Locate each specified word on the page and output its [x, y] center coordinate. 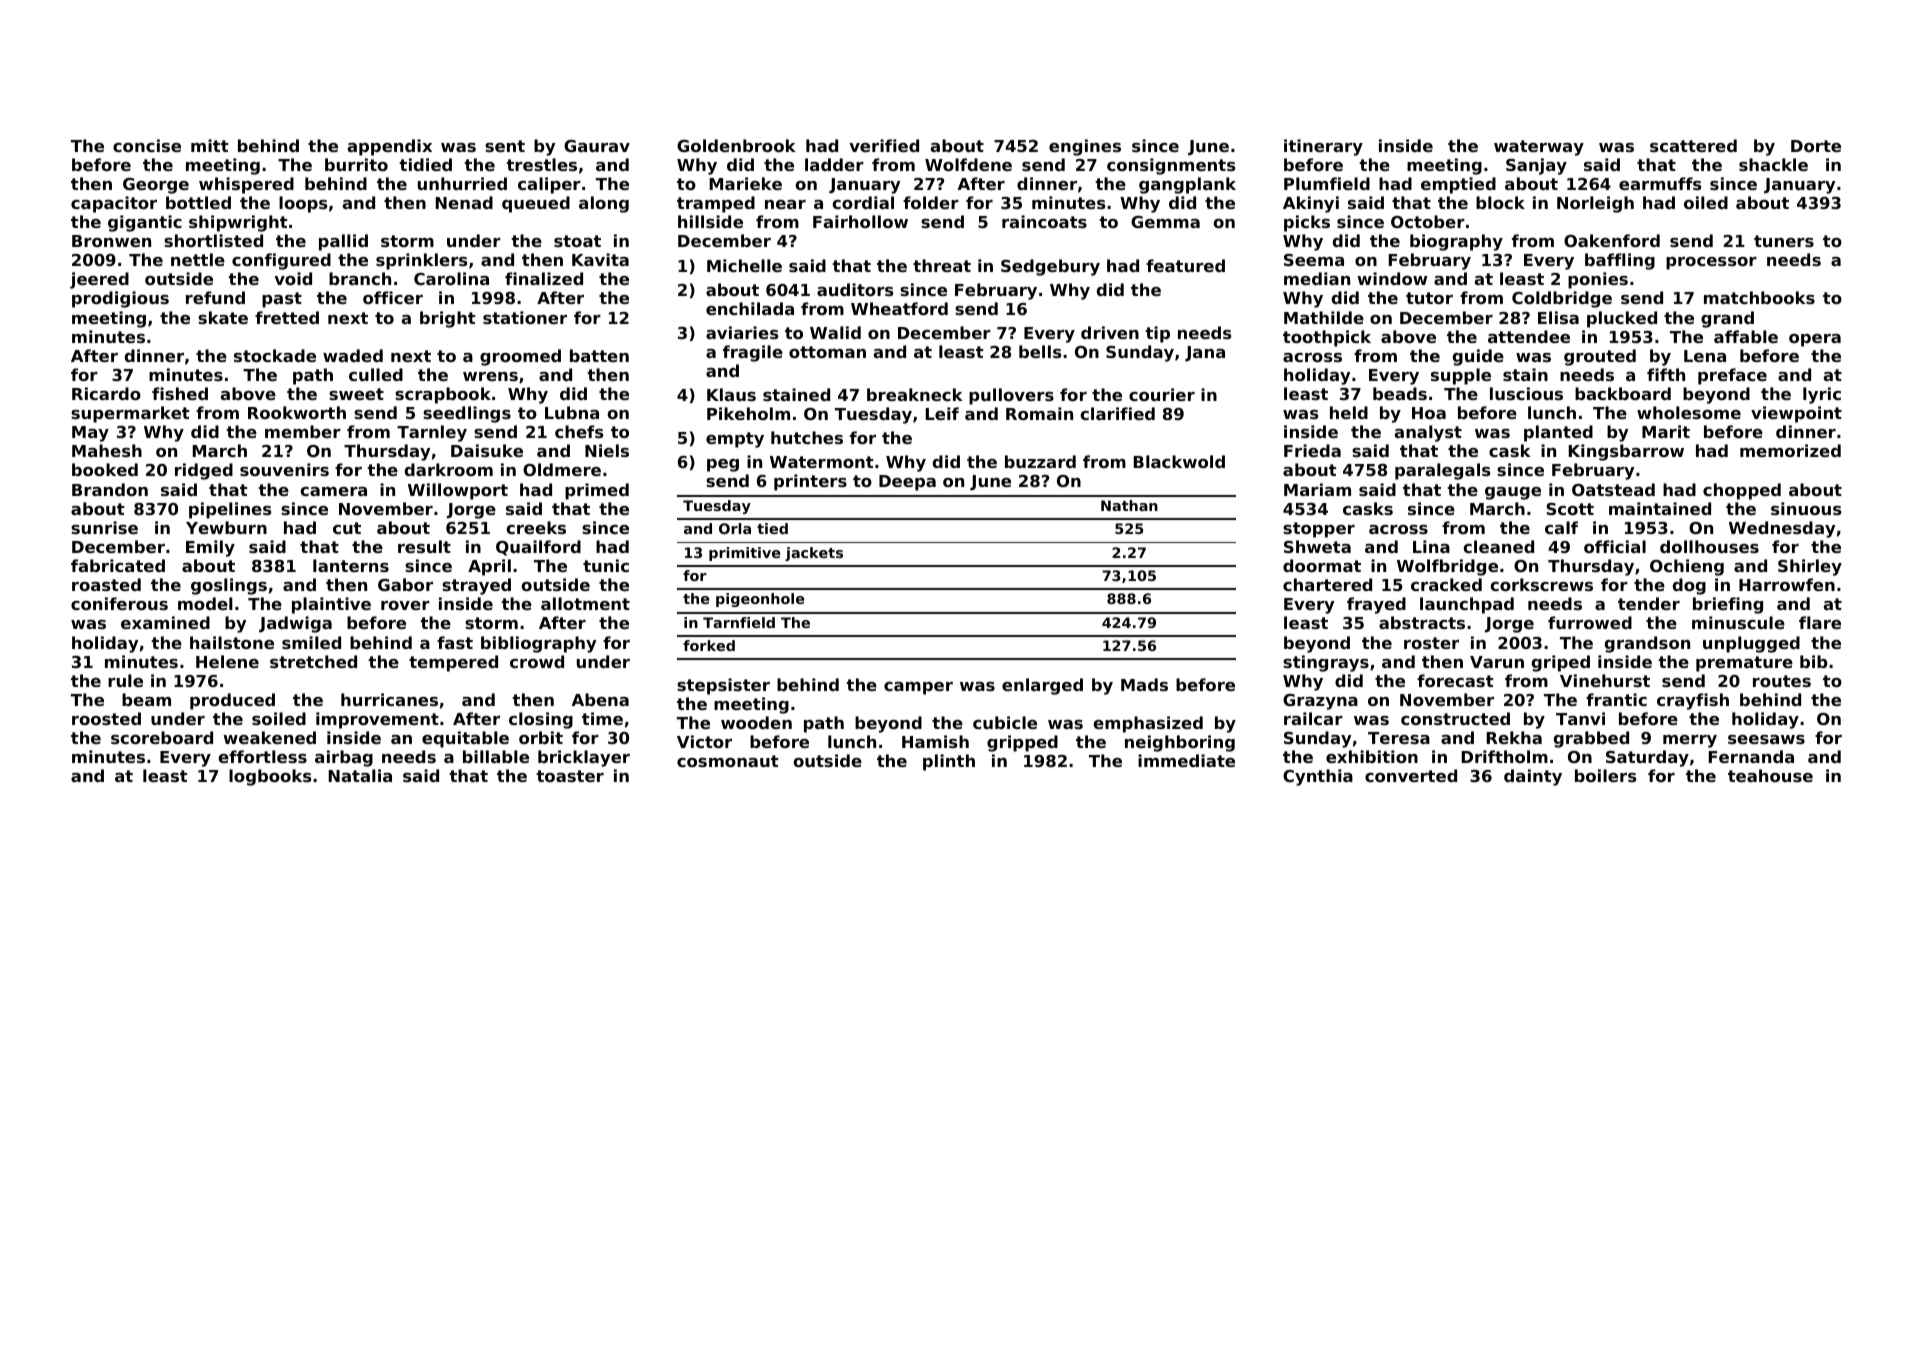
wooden [756, 722]
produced [232, 701]
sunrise [104, 527]
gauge [1513, 493]
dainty [1533, 777]
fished [180, 393]
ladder [834, 164]
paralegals [1442, 471]
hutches [807, 437]
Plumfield [1327, 183]
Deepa [907, 483]
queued [536, 204]
